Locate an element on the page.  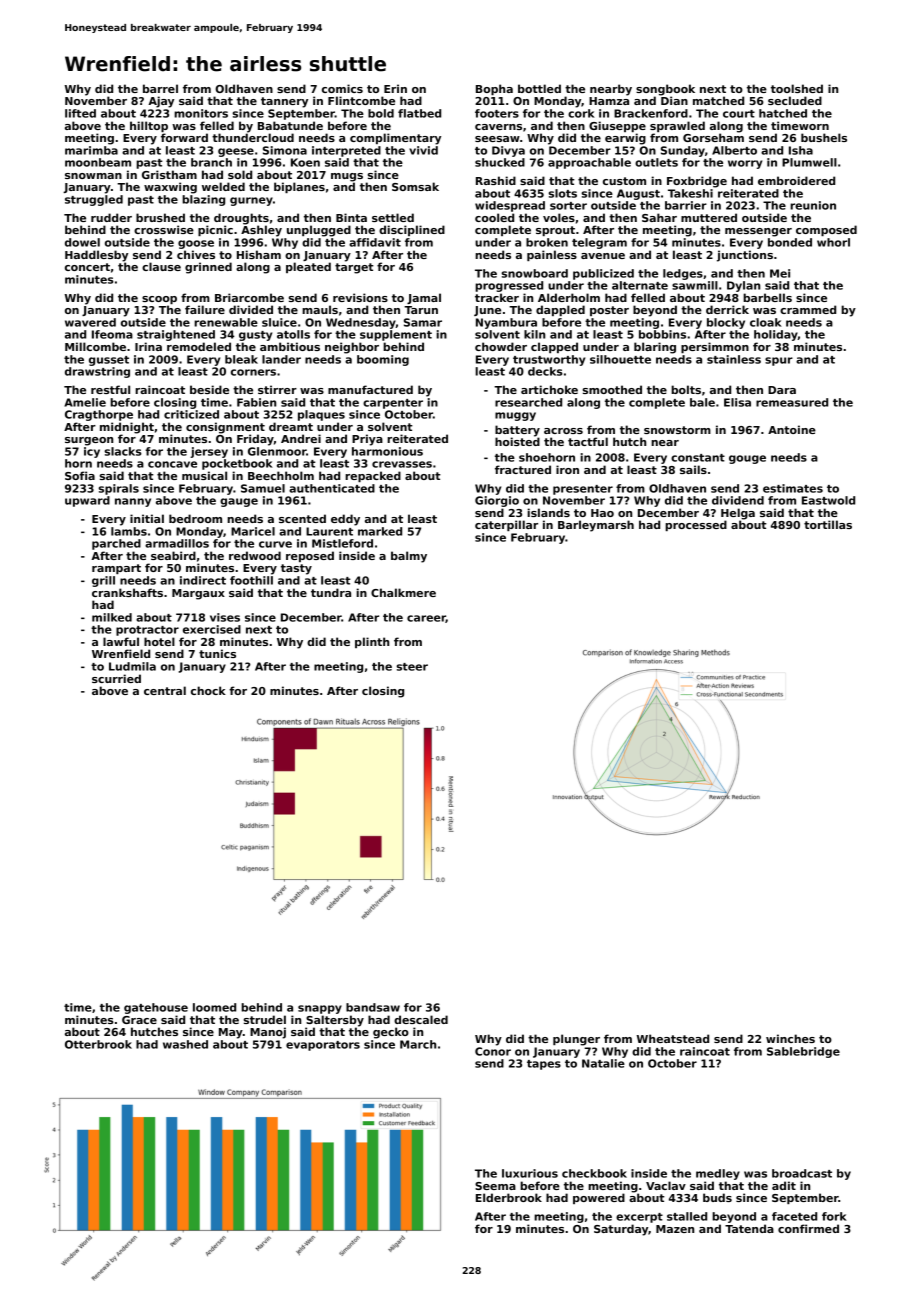
Elderbrook is located at coordinates (509, 1197).
